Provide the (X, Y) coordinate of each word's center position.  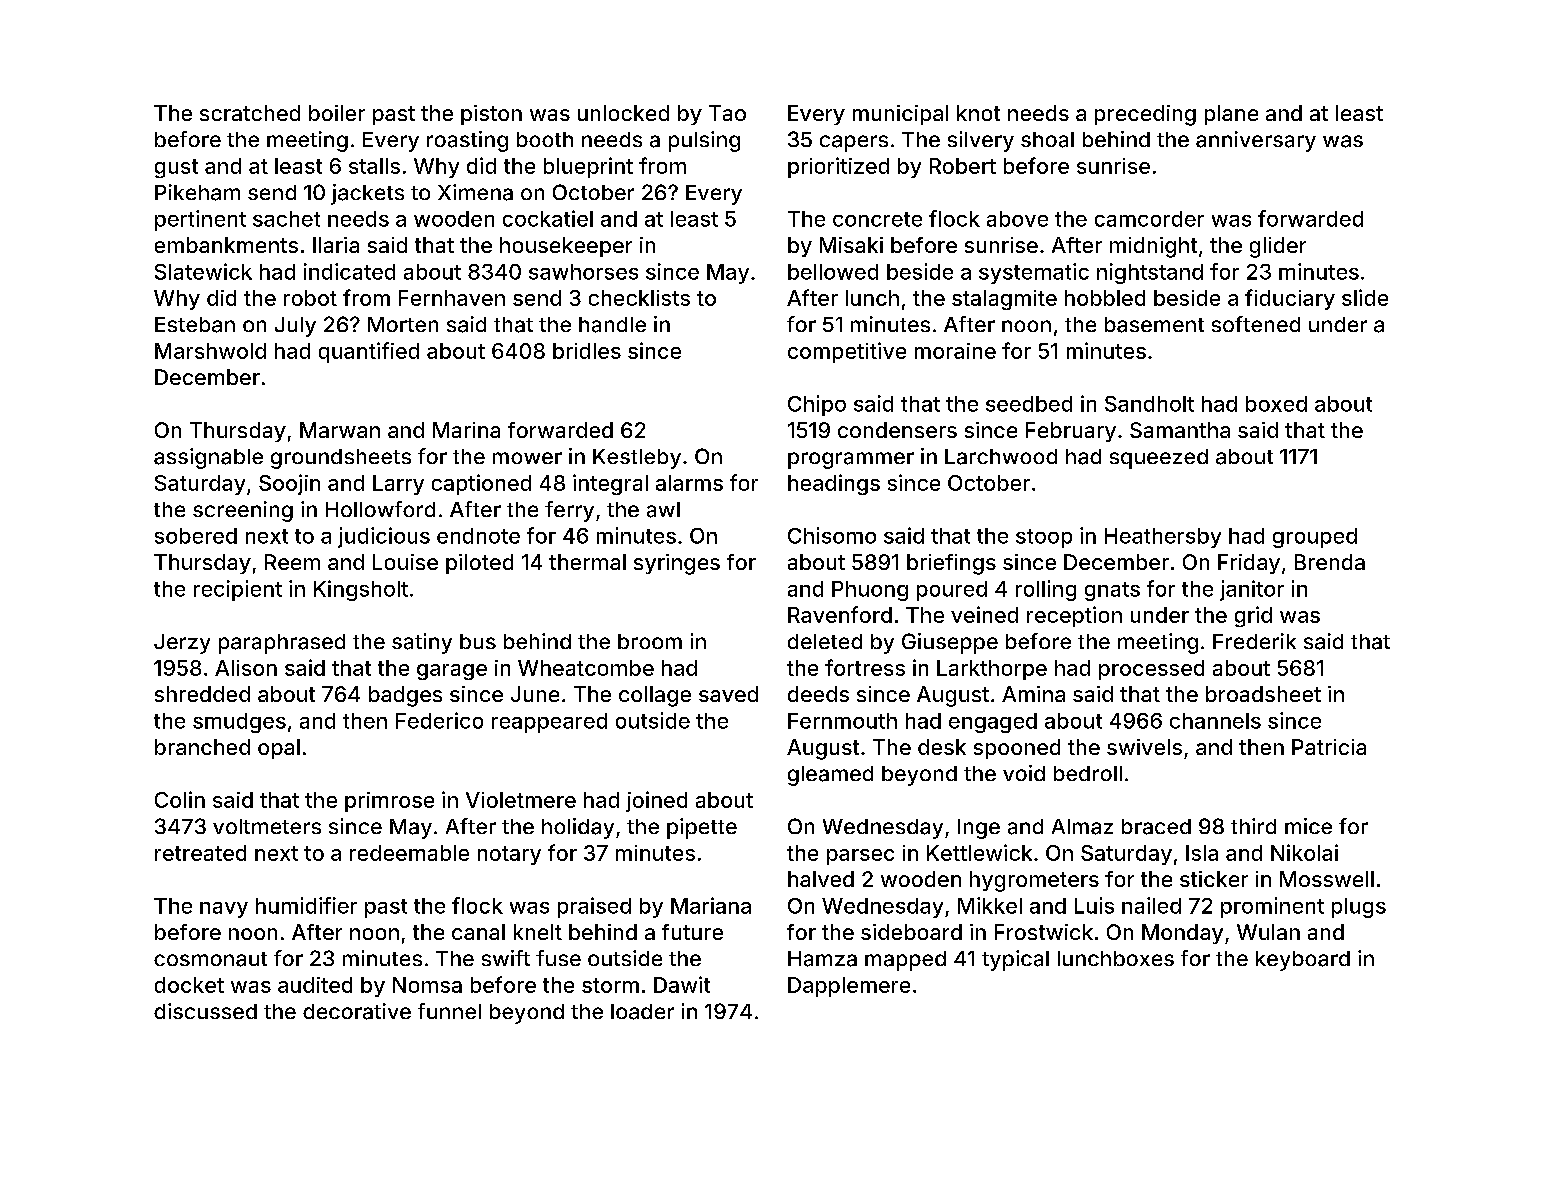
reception (1074, 616)
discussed (205, 1011)
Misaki (851, 245)
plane (1231, 115)
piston (491, 115)
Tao (727, 113)
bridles (587, 351)
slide (1365, 297)
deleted (825, 641)
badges (405, 696)
